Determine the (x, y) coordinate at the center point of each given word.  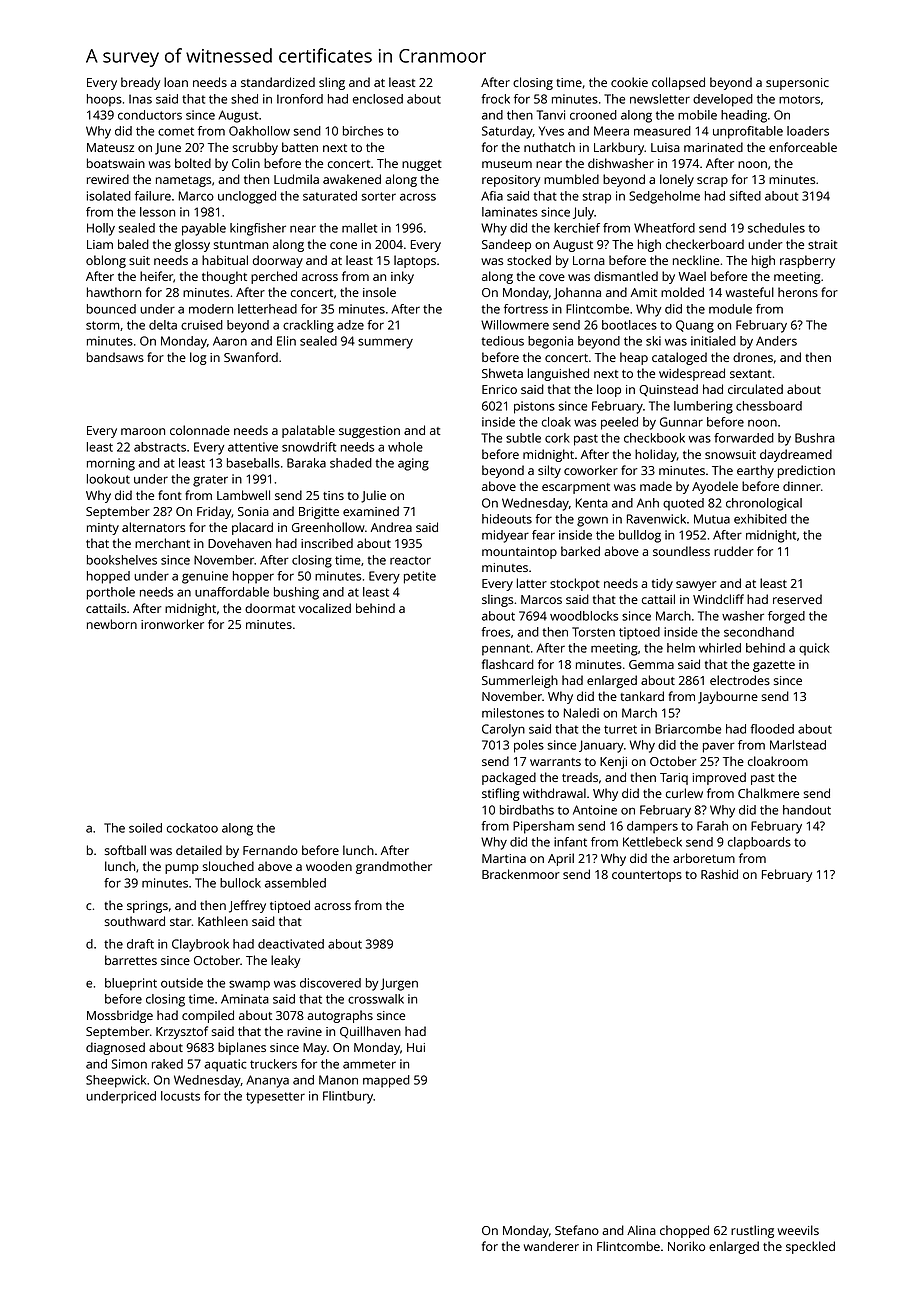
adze (350, 325)
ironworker (172, 624)
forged (786, 617)
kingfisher (258, 229)
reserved (797, 599)
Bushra (815, 438)
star (181, 922)
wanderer (551, 1246)
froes (495, 632)
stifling (501, 794)
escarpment (576, 488)
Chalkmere (768, 793)
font (170, 495)
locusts (180, 1096)
